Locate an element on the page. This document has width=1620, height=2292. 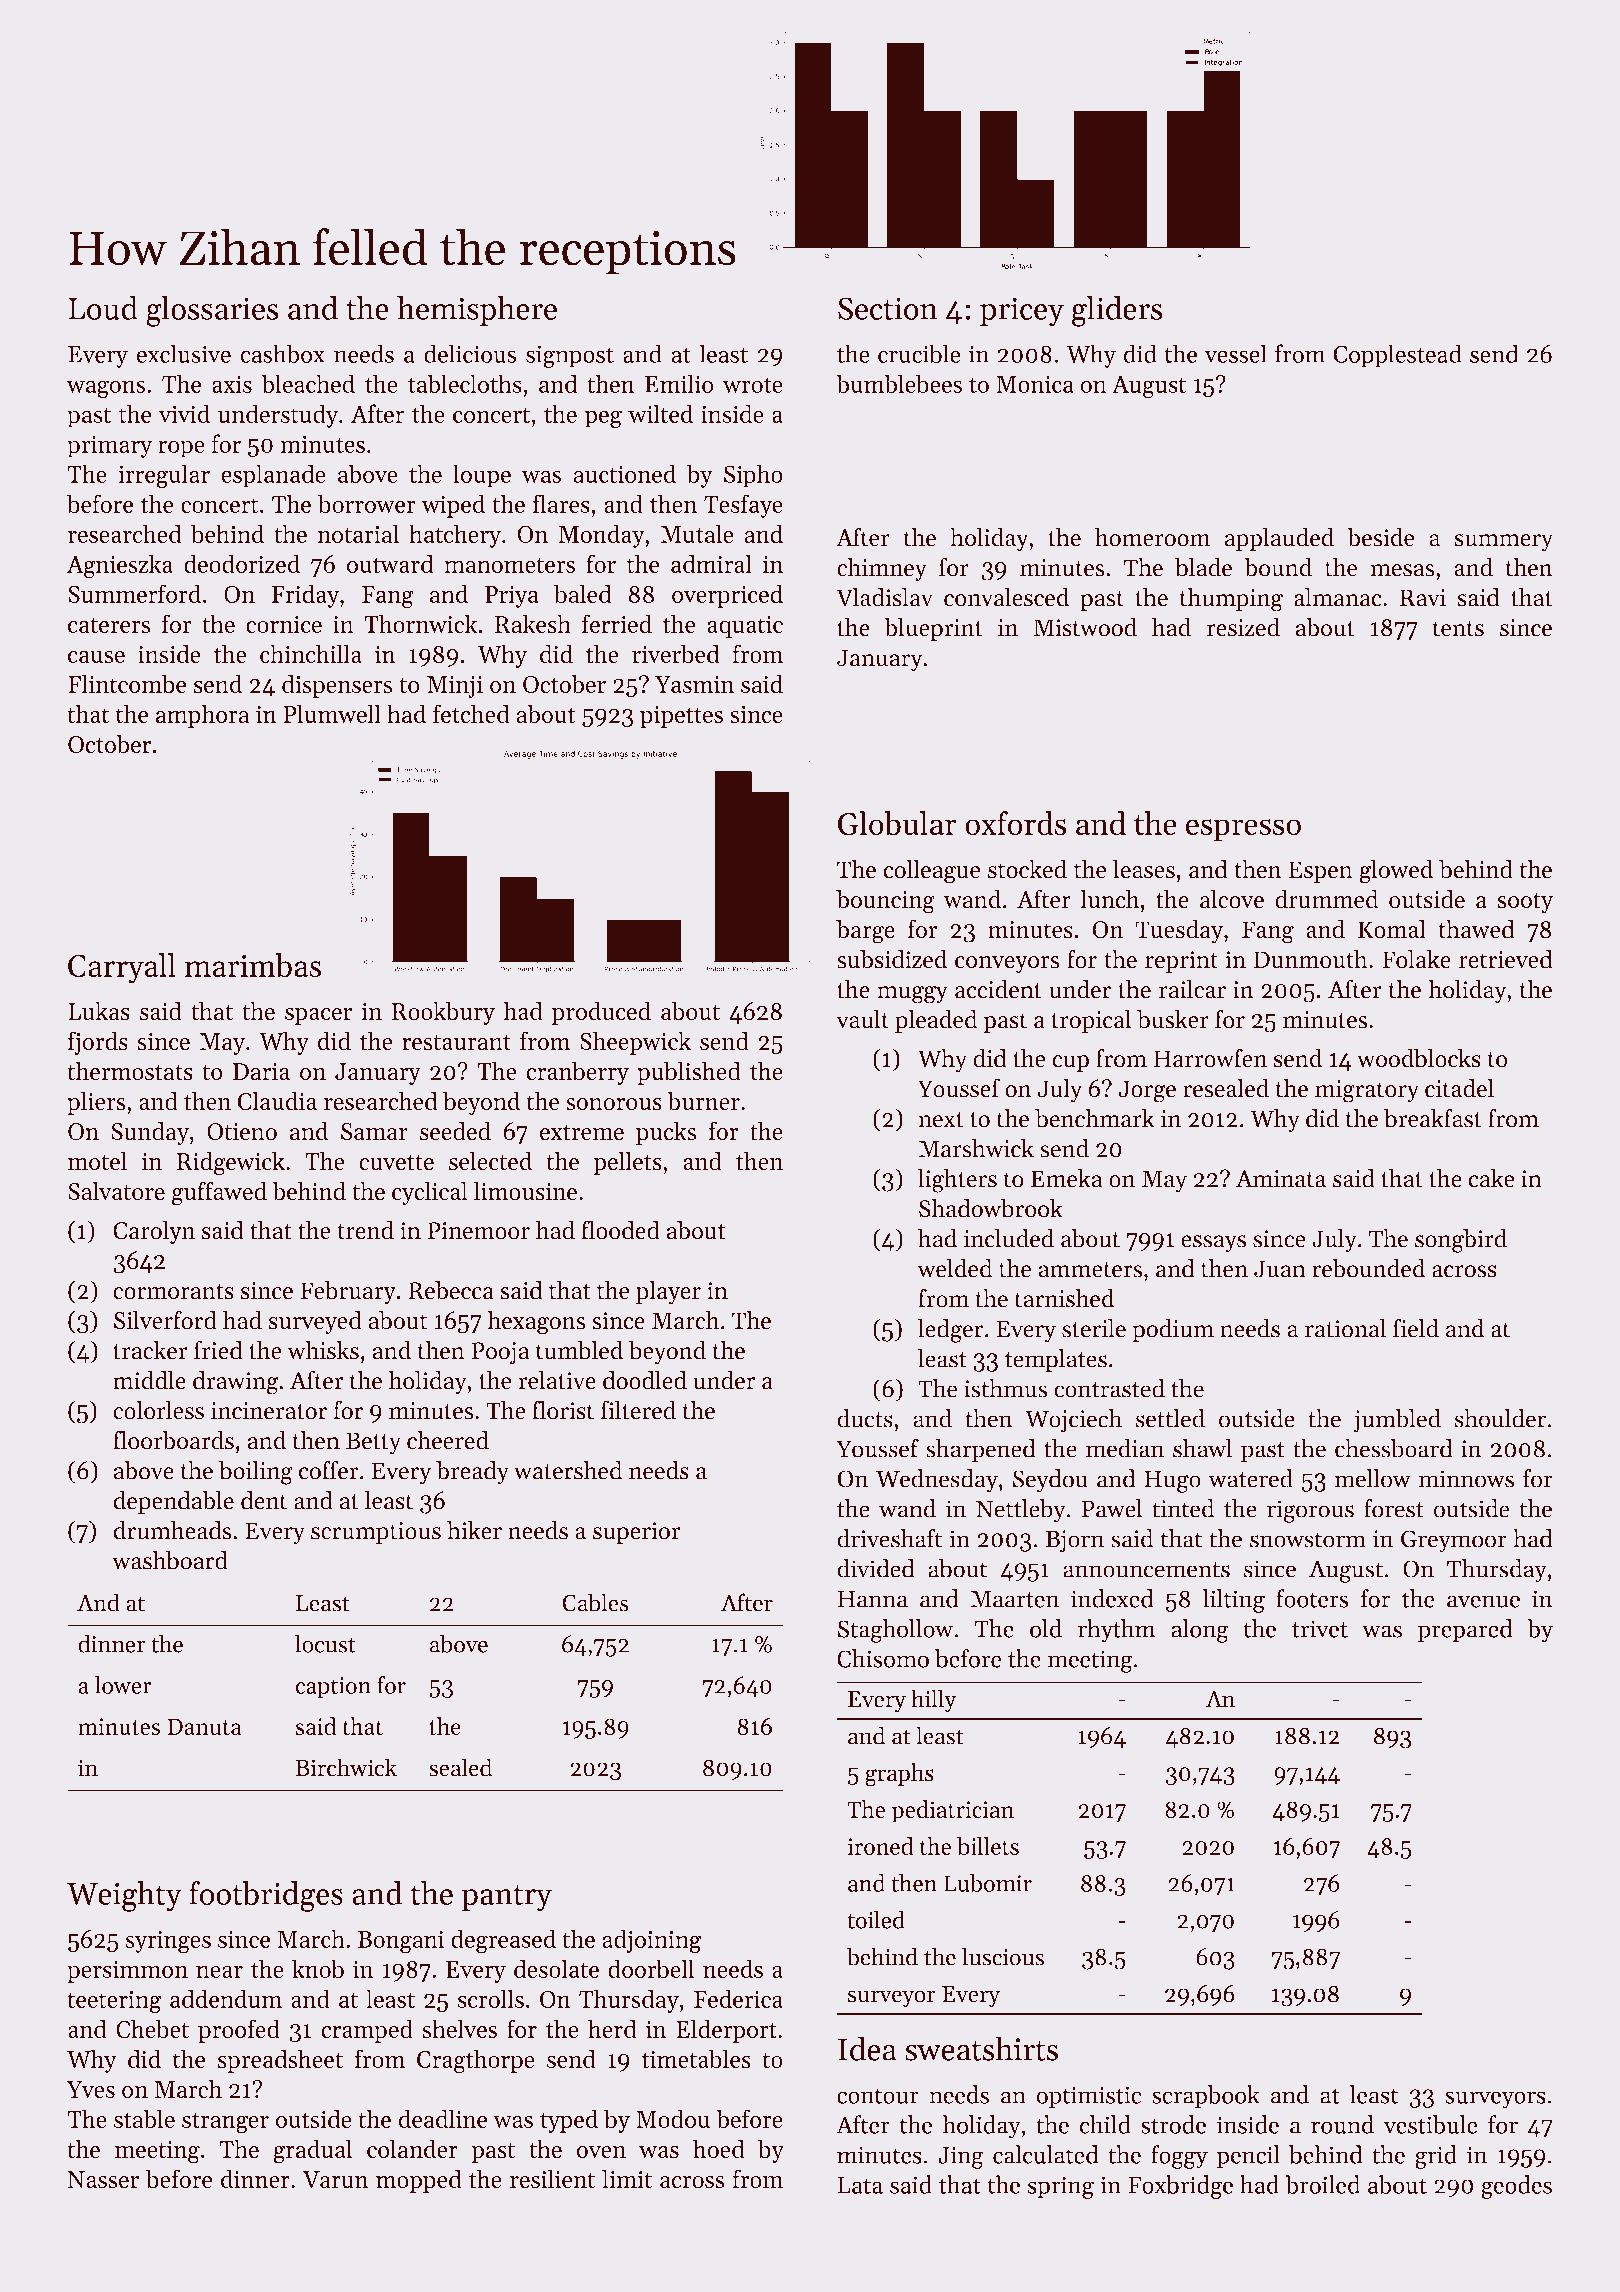
Weighty is located at coordinates (124, 1896).
